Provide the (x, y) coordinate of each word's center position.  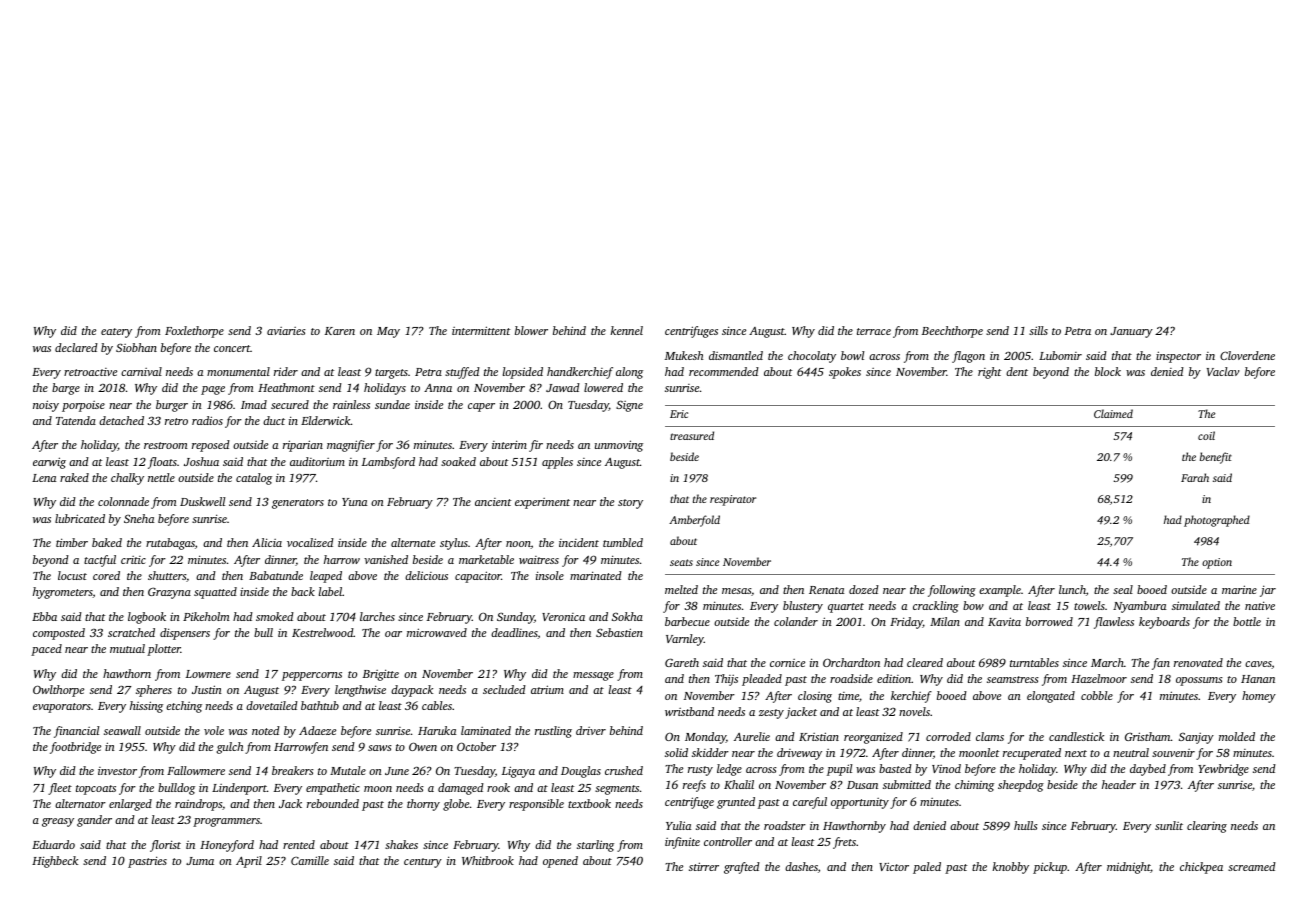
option (1217, 563)
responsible (536, 805)
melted (681, 589)
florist (165, 846)
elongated (1051, 697)
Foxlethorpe (194, 332)
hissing (146, 707)
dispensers (185, 634)
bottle (1247, 621)
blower (531, 330)
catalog (254, 479)
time (848, 696)
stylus (454, 544)
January (1131, 332)
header (1119, 784)
